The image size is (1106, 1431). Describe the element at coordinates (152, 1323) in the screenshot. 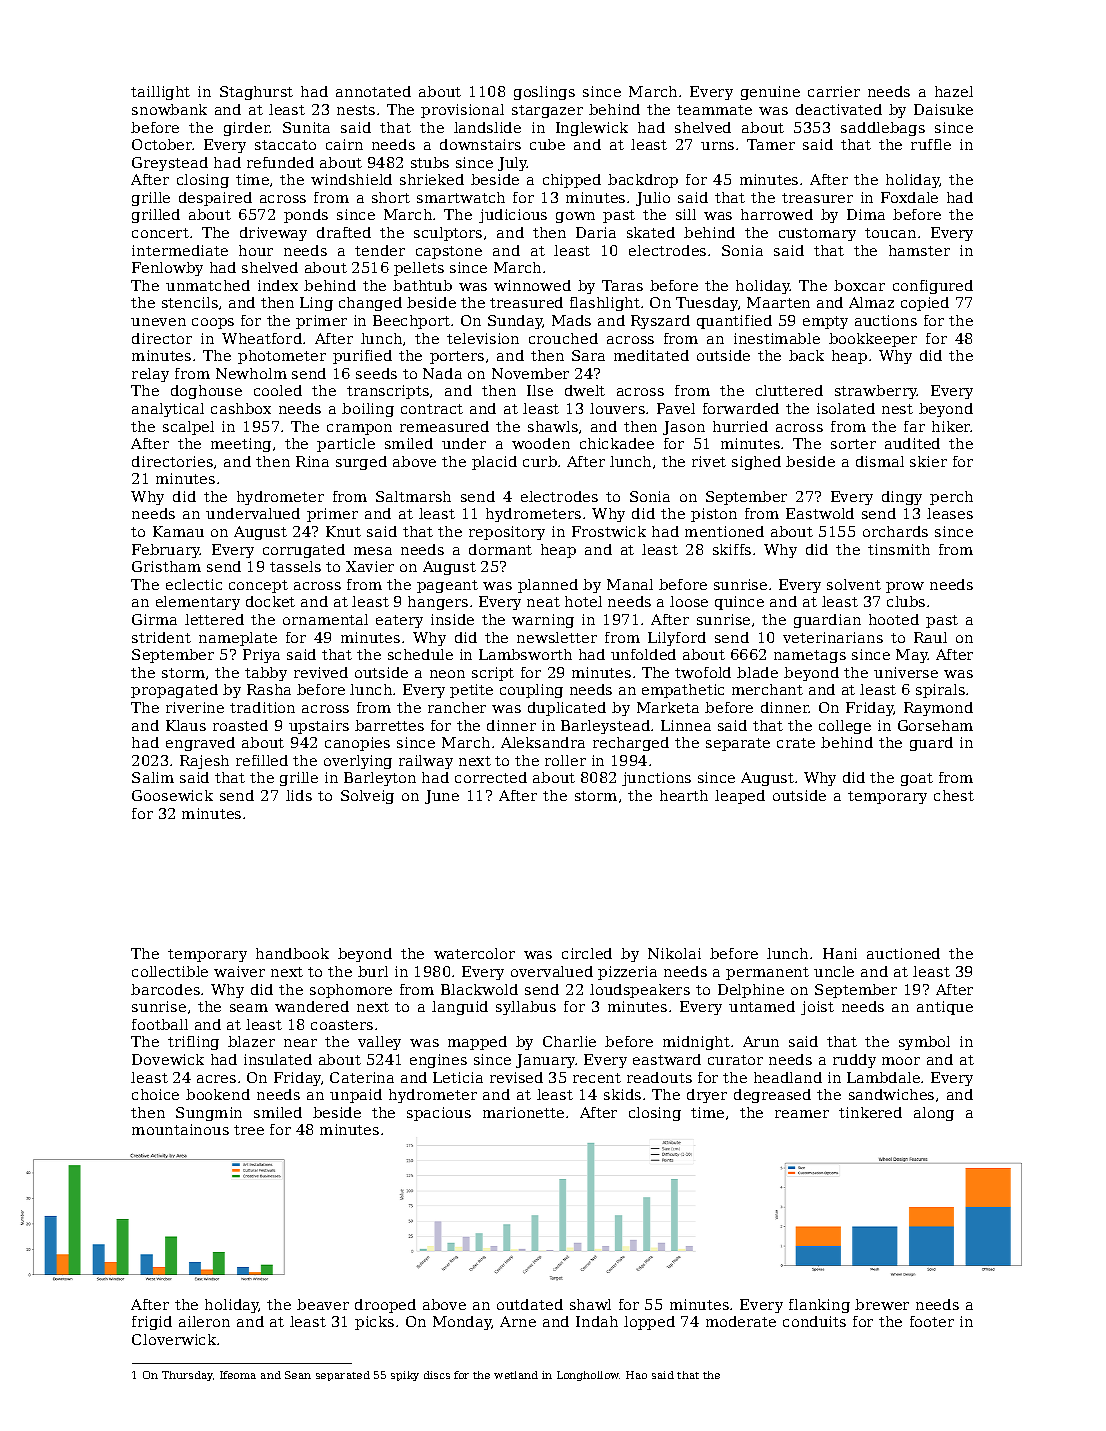

I see `frigid` at that location.
